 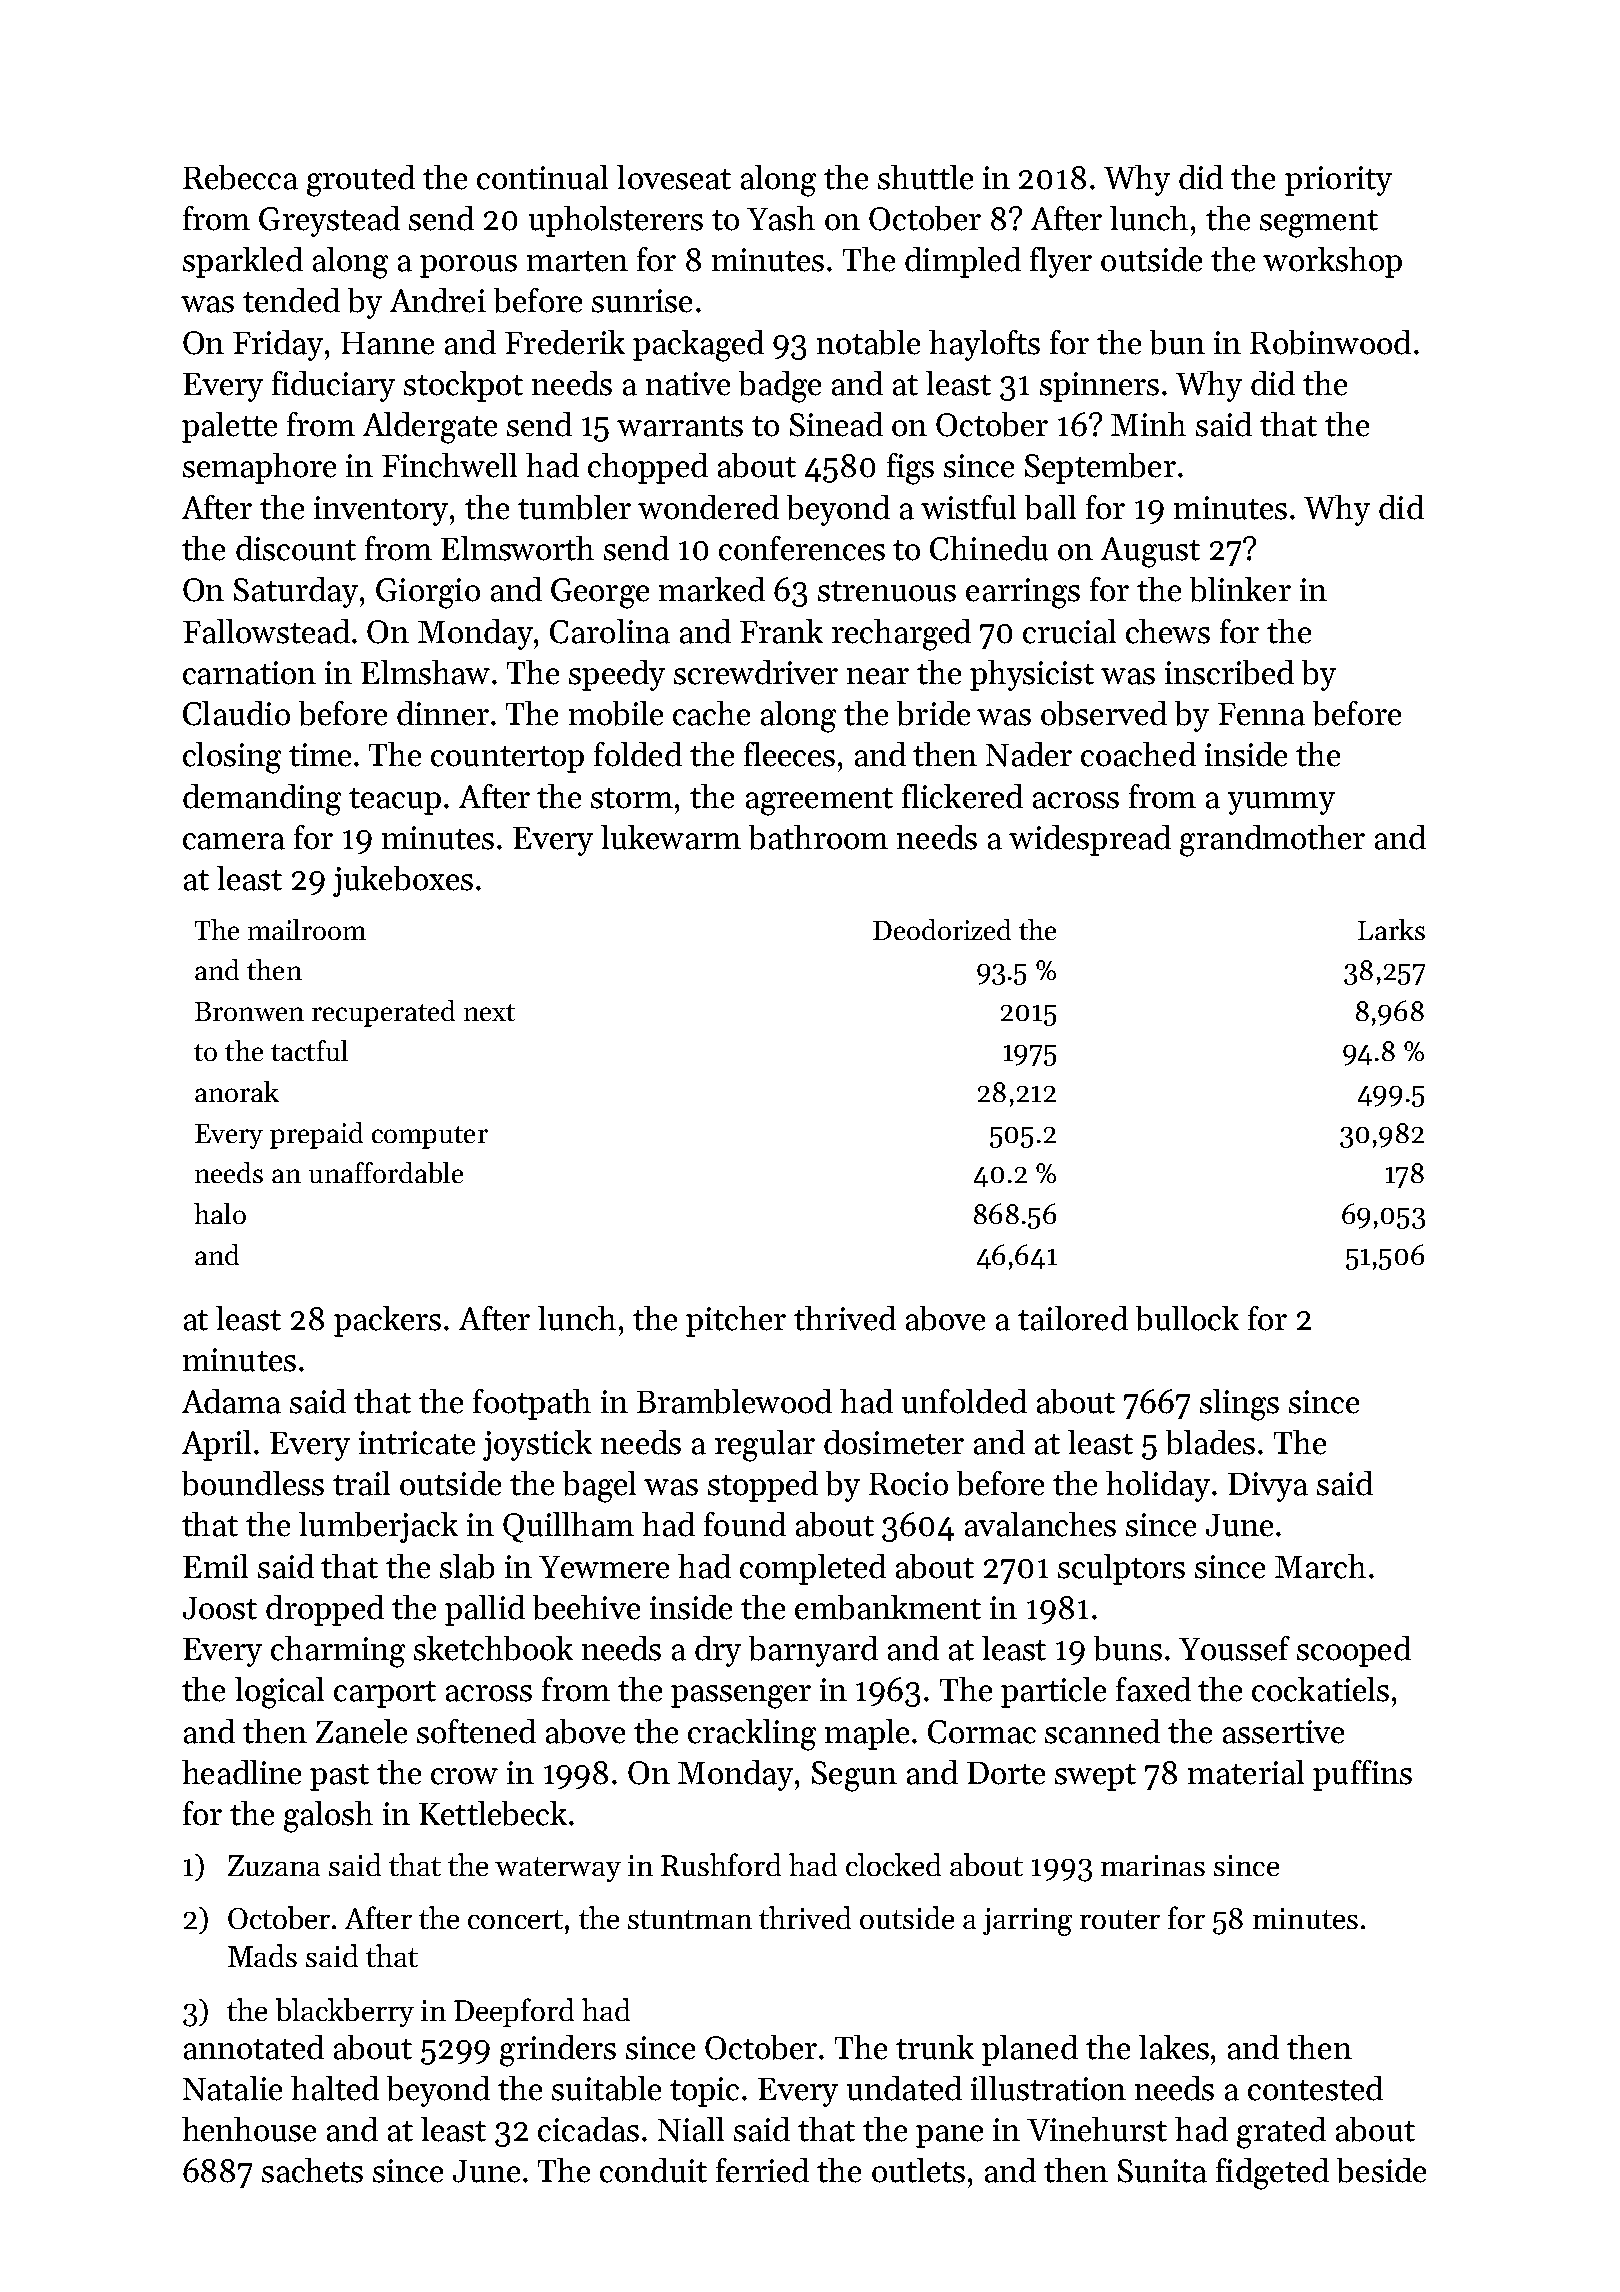 What do you see at coordinates (765, 1446) in the document?
I see `regular` at bounding box center [765, 1446].
